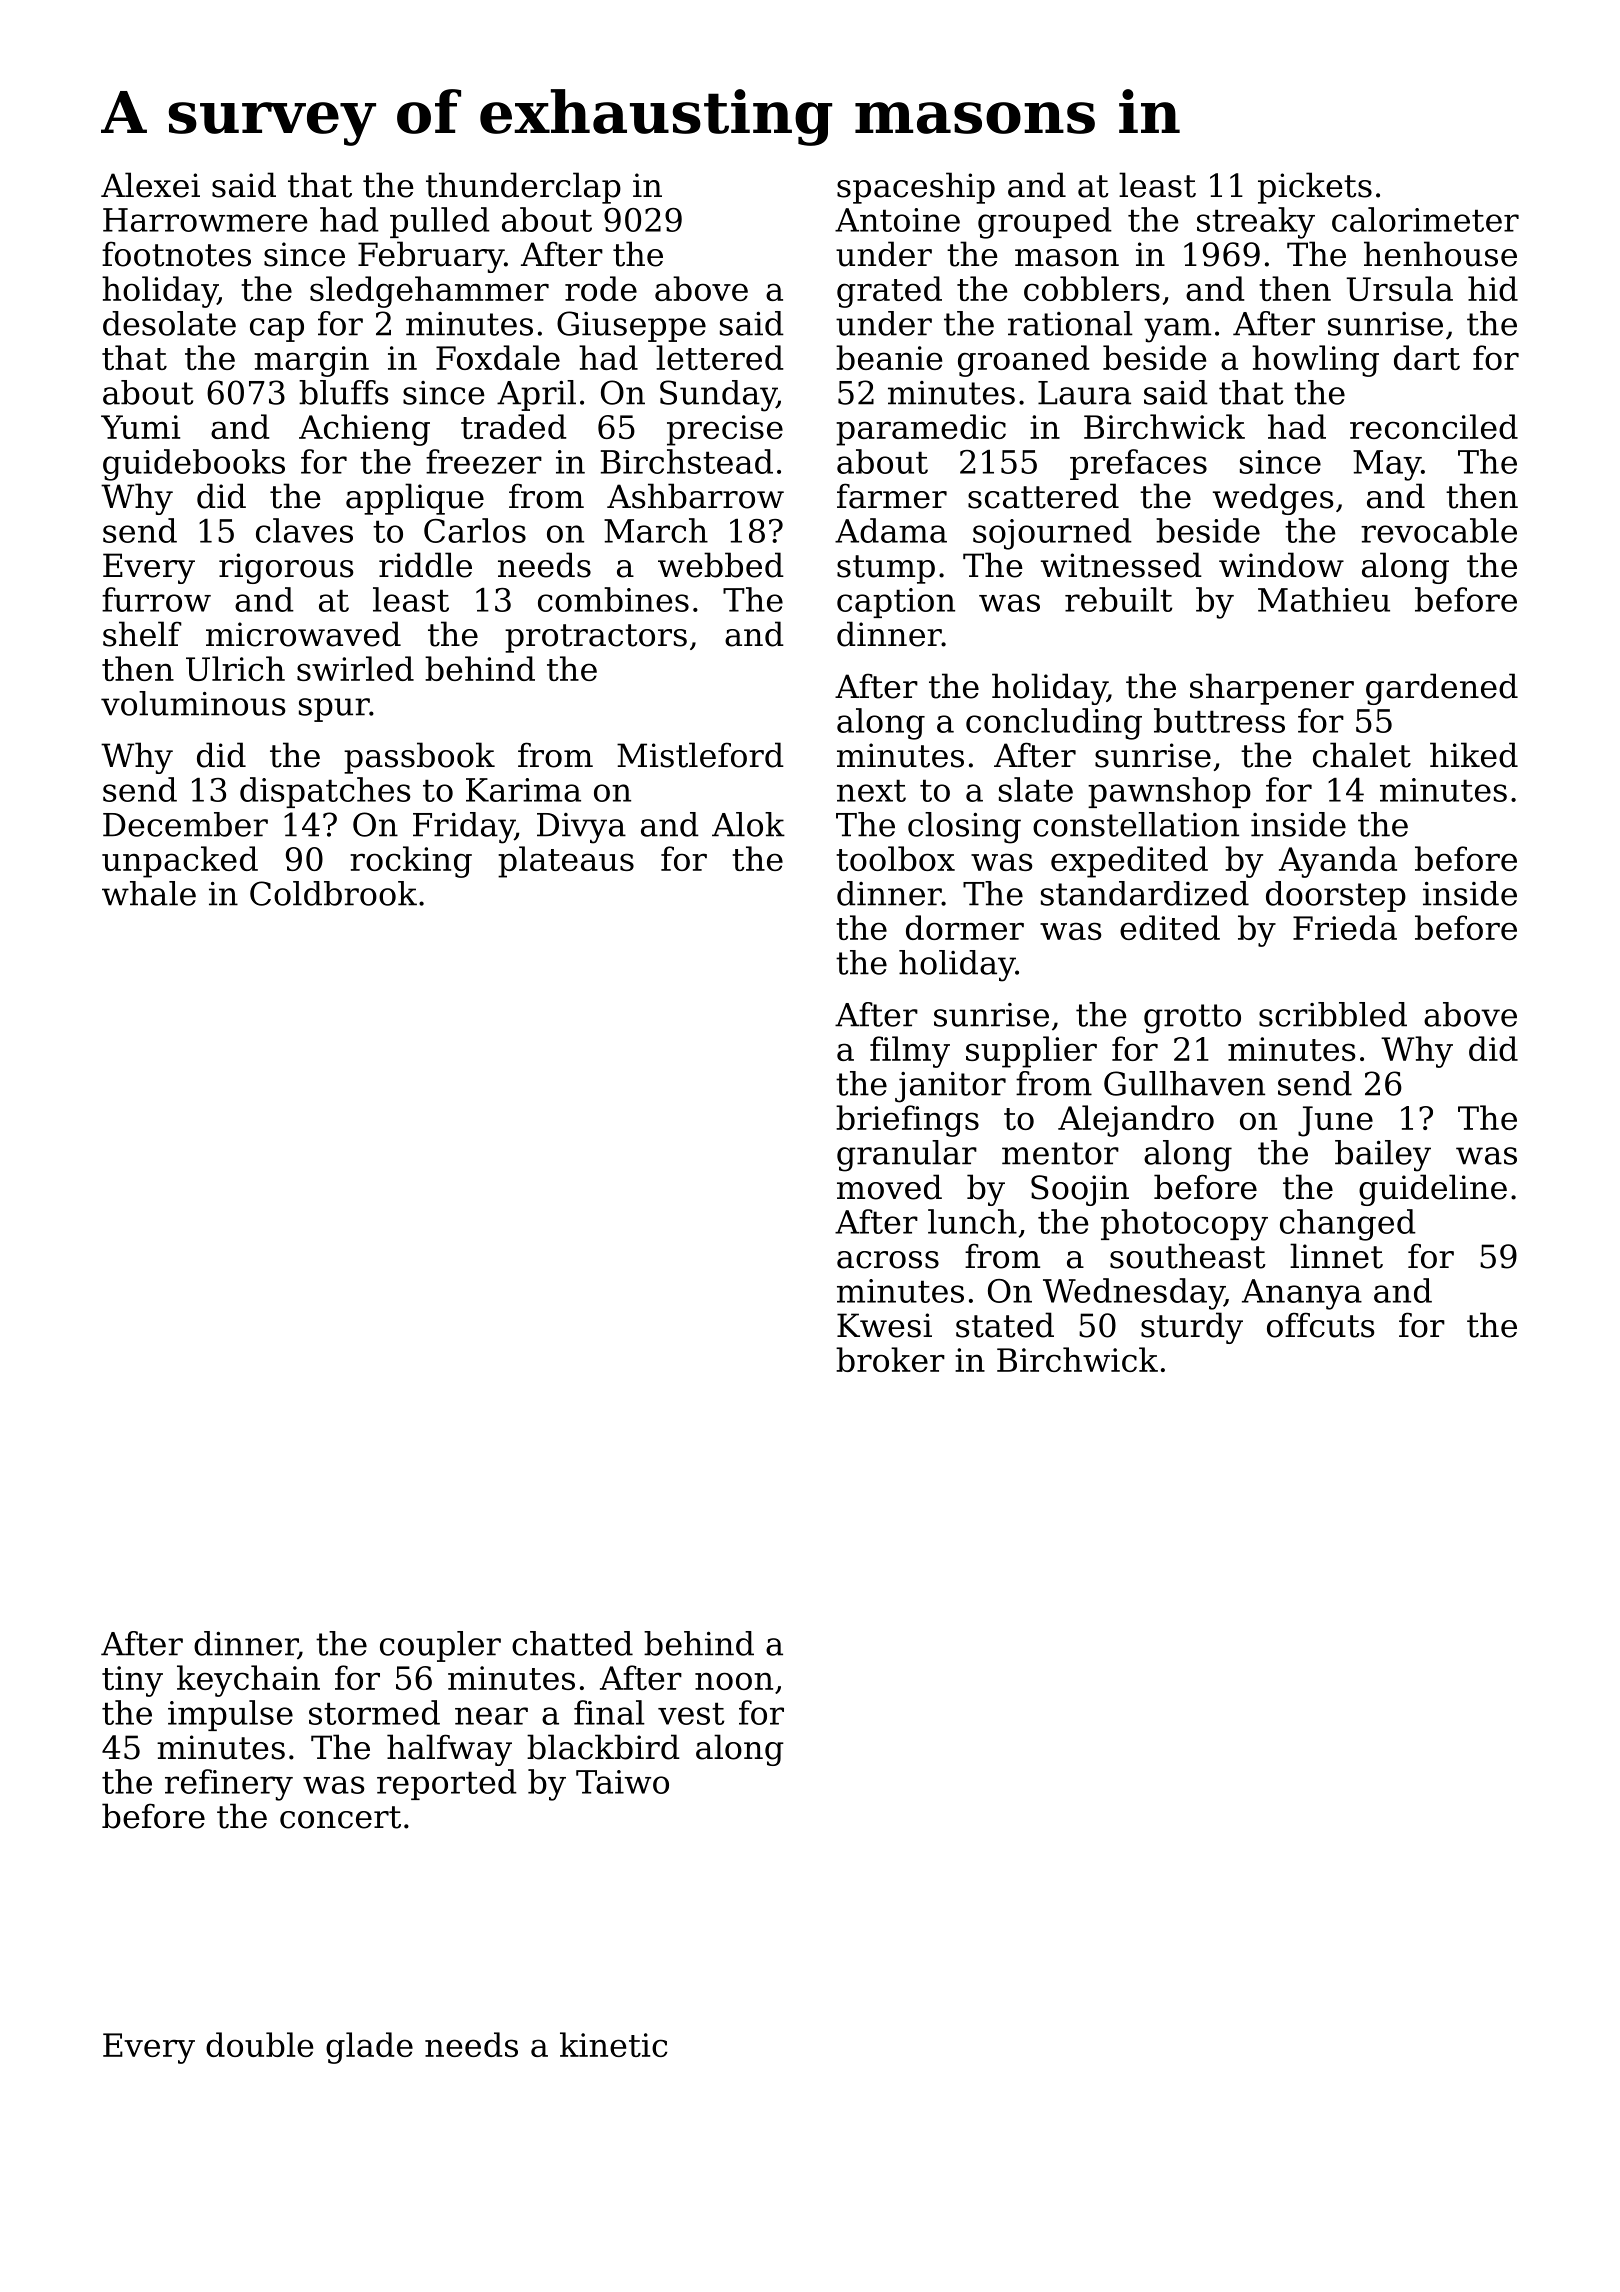 The image size is (1620, 2292). Describe the element at coordinates (1184, 1083) in the image. I see `Gullhaven` at that location.
